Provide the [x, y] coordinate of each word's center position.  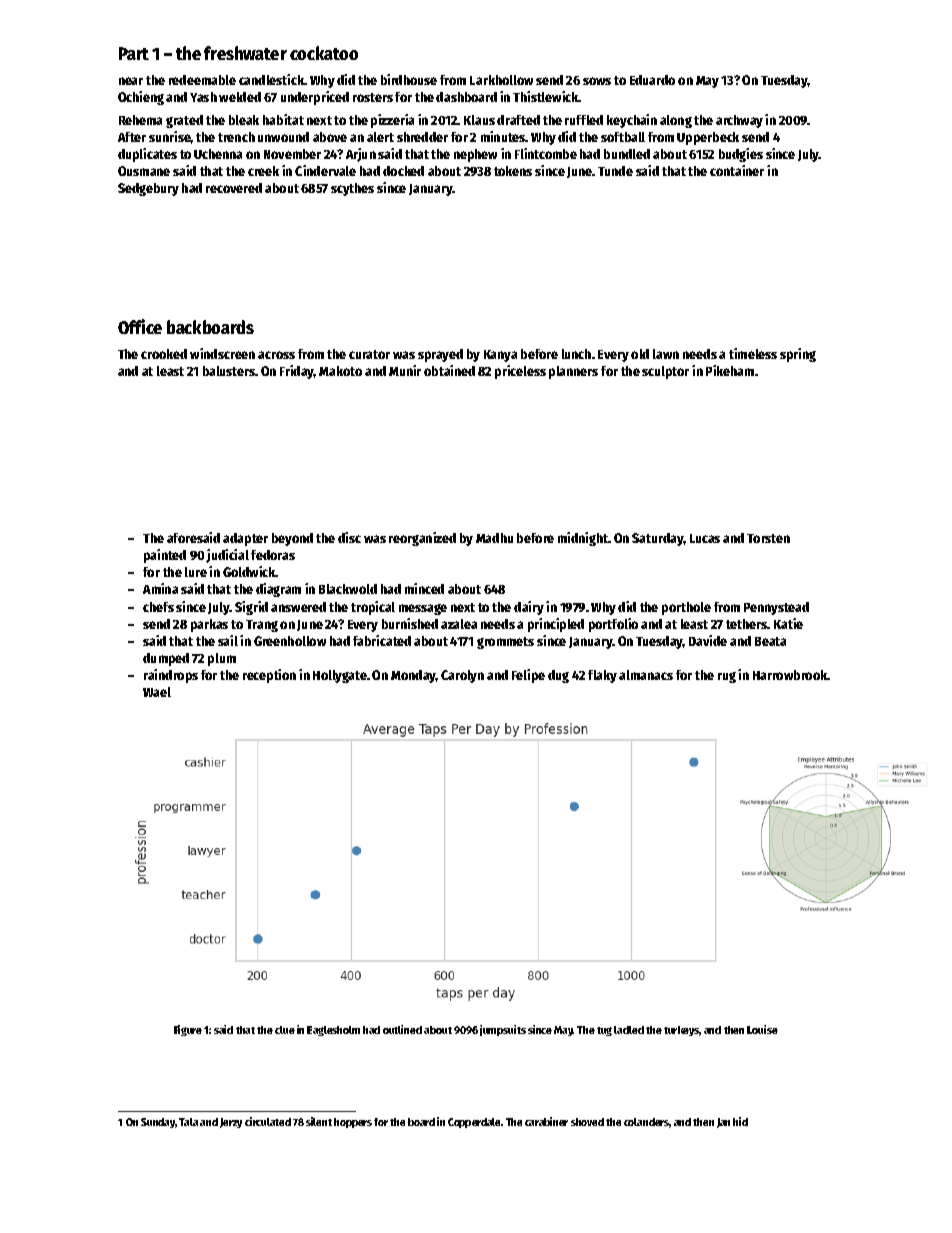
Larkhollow [501, 80]
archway [739, 121]
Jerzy [231, 1123]
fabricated [382, 640]
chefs [158, 607]
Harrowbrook [790, 675]
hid [740, 1121]
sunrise [170, 136]
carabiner [546, 1121]
